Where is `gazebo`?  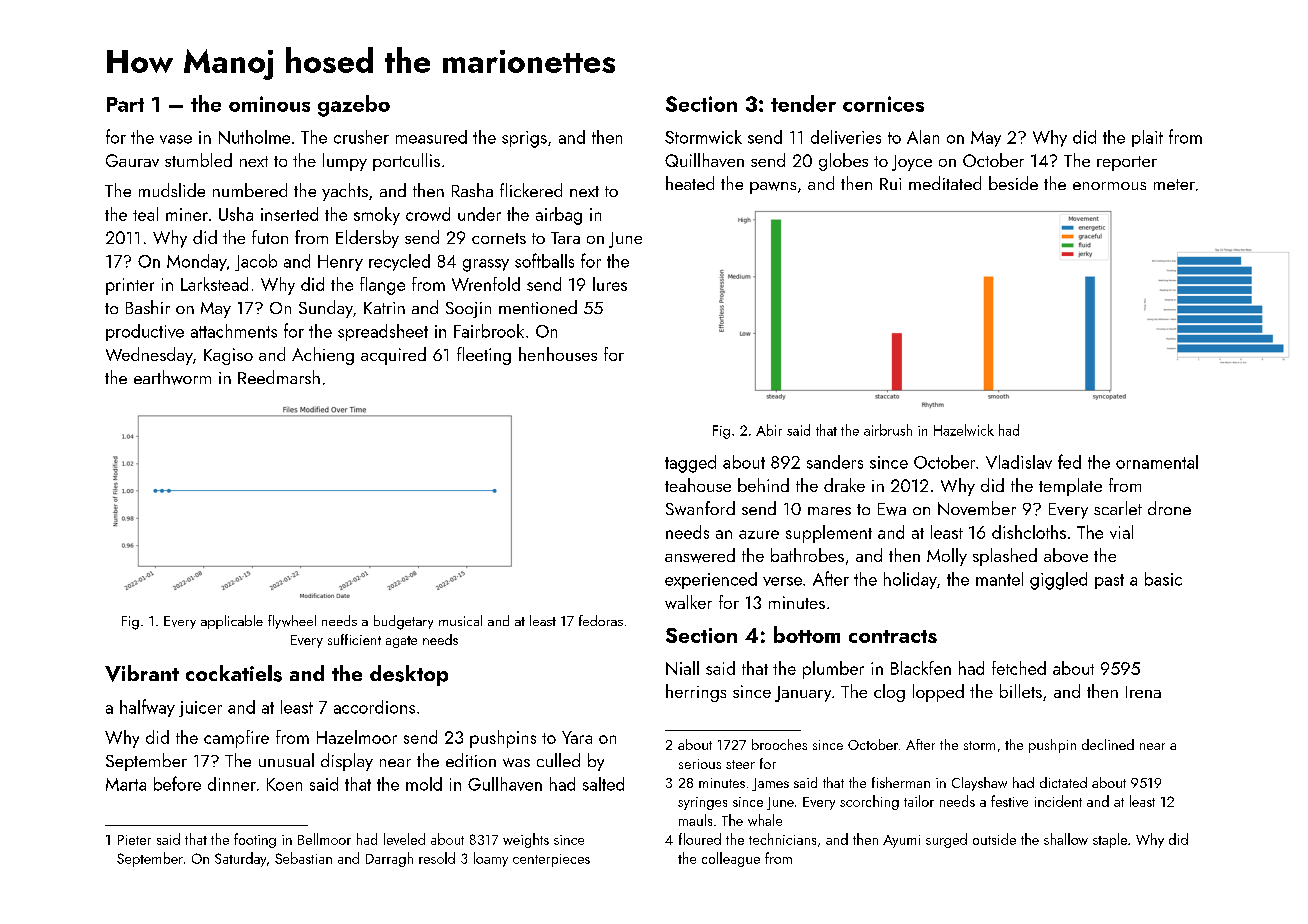
gazebo is located at coordinates (354, 106).
